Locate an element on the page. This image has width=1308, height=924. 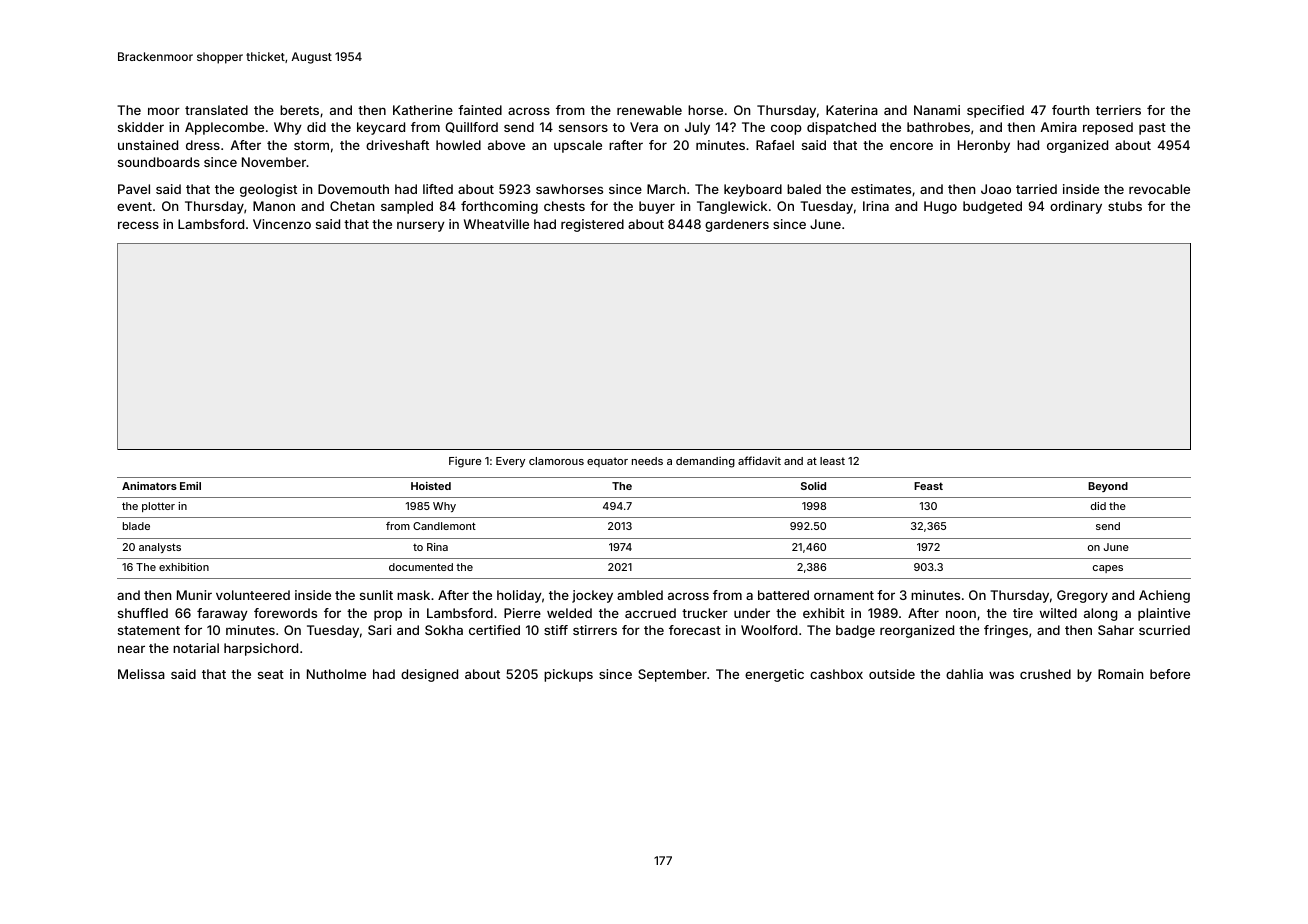
translated is located at coordinates (216, 110).
